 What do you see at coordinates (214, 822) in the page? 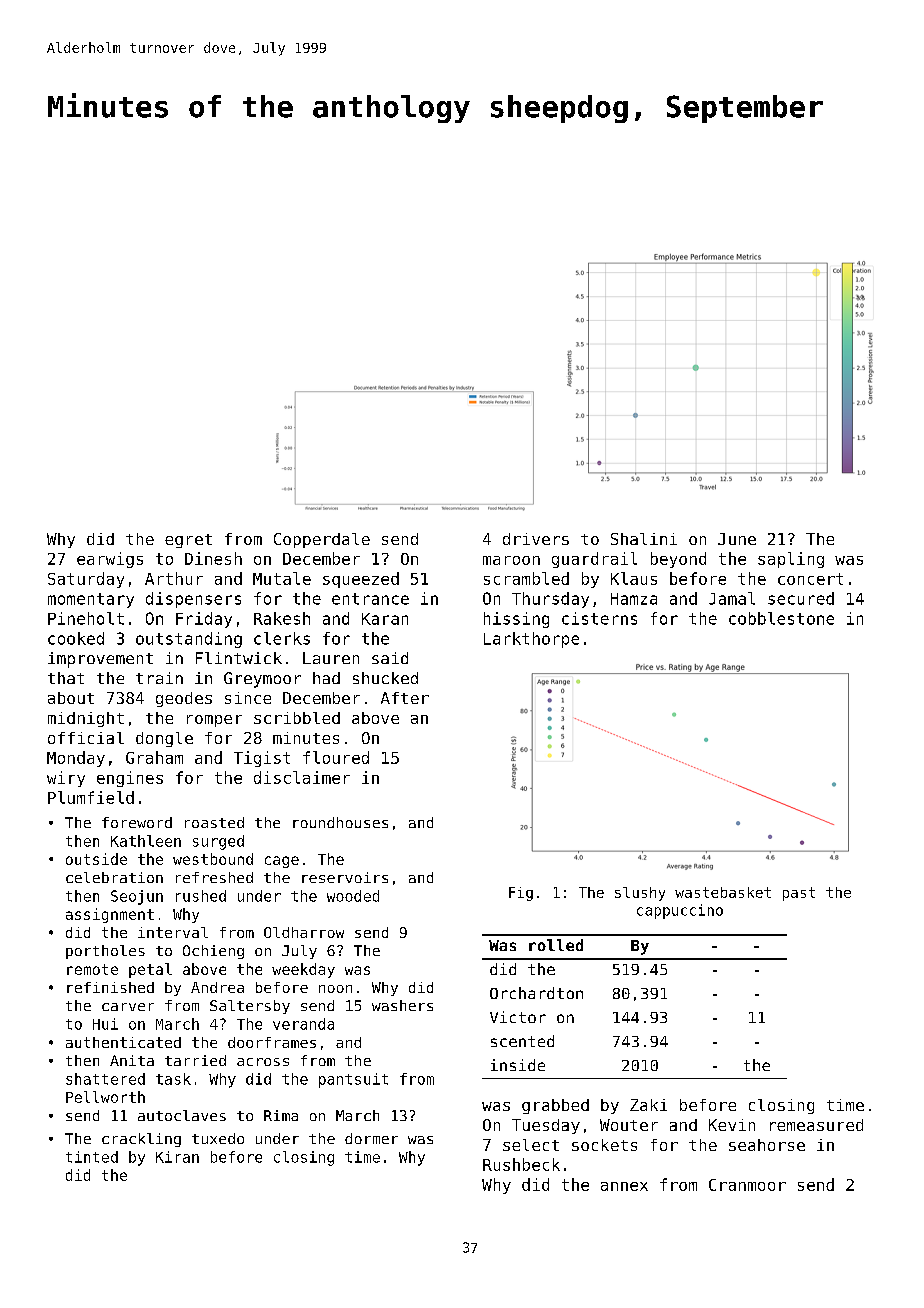
I see `roasted` at bounding box center [214, 822].
